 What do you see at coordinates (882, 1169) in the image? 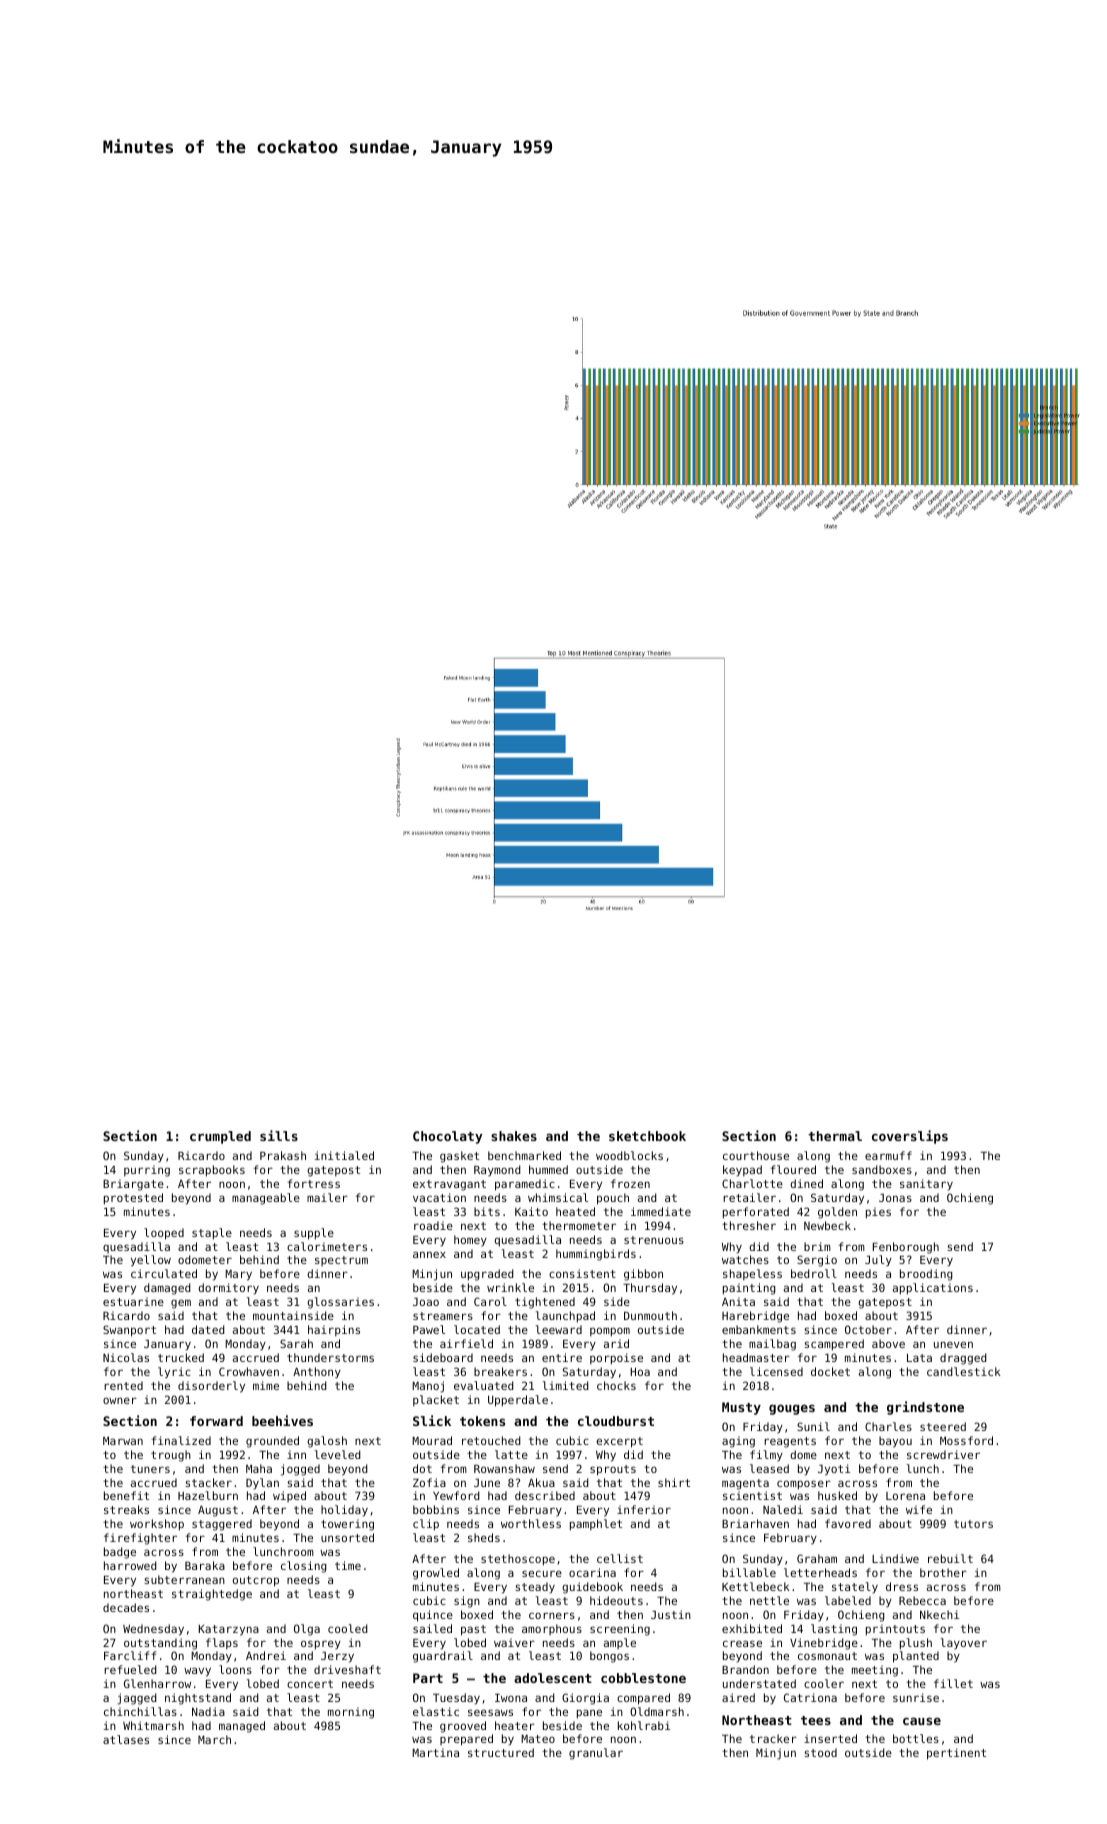
I see `sandboxes` at bounding box center [882, 1169].
